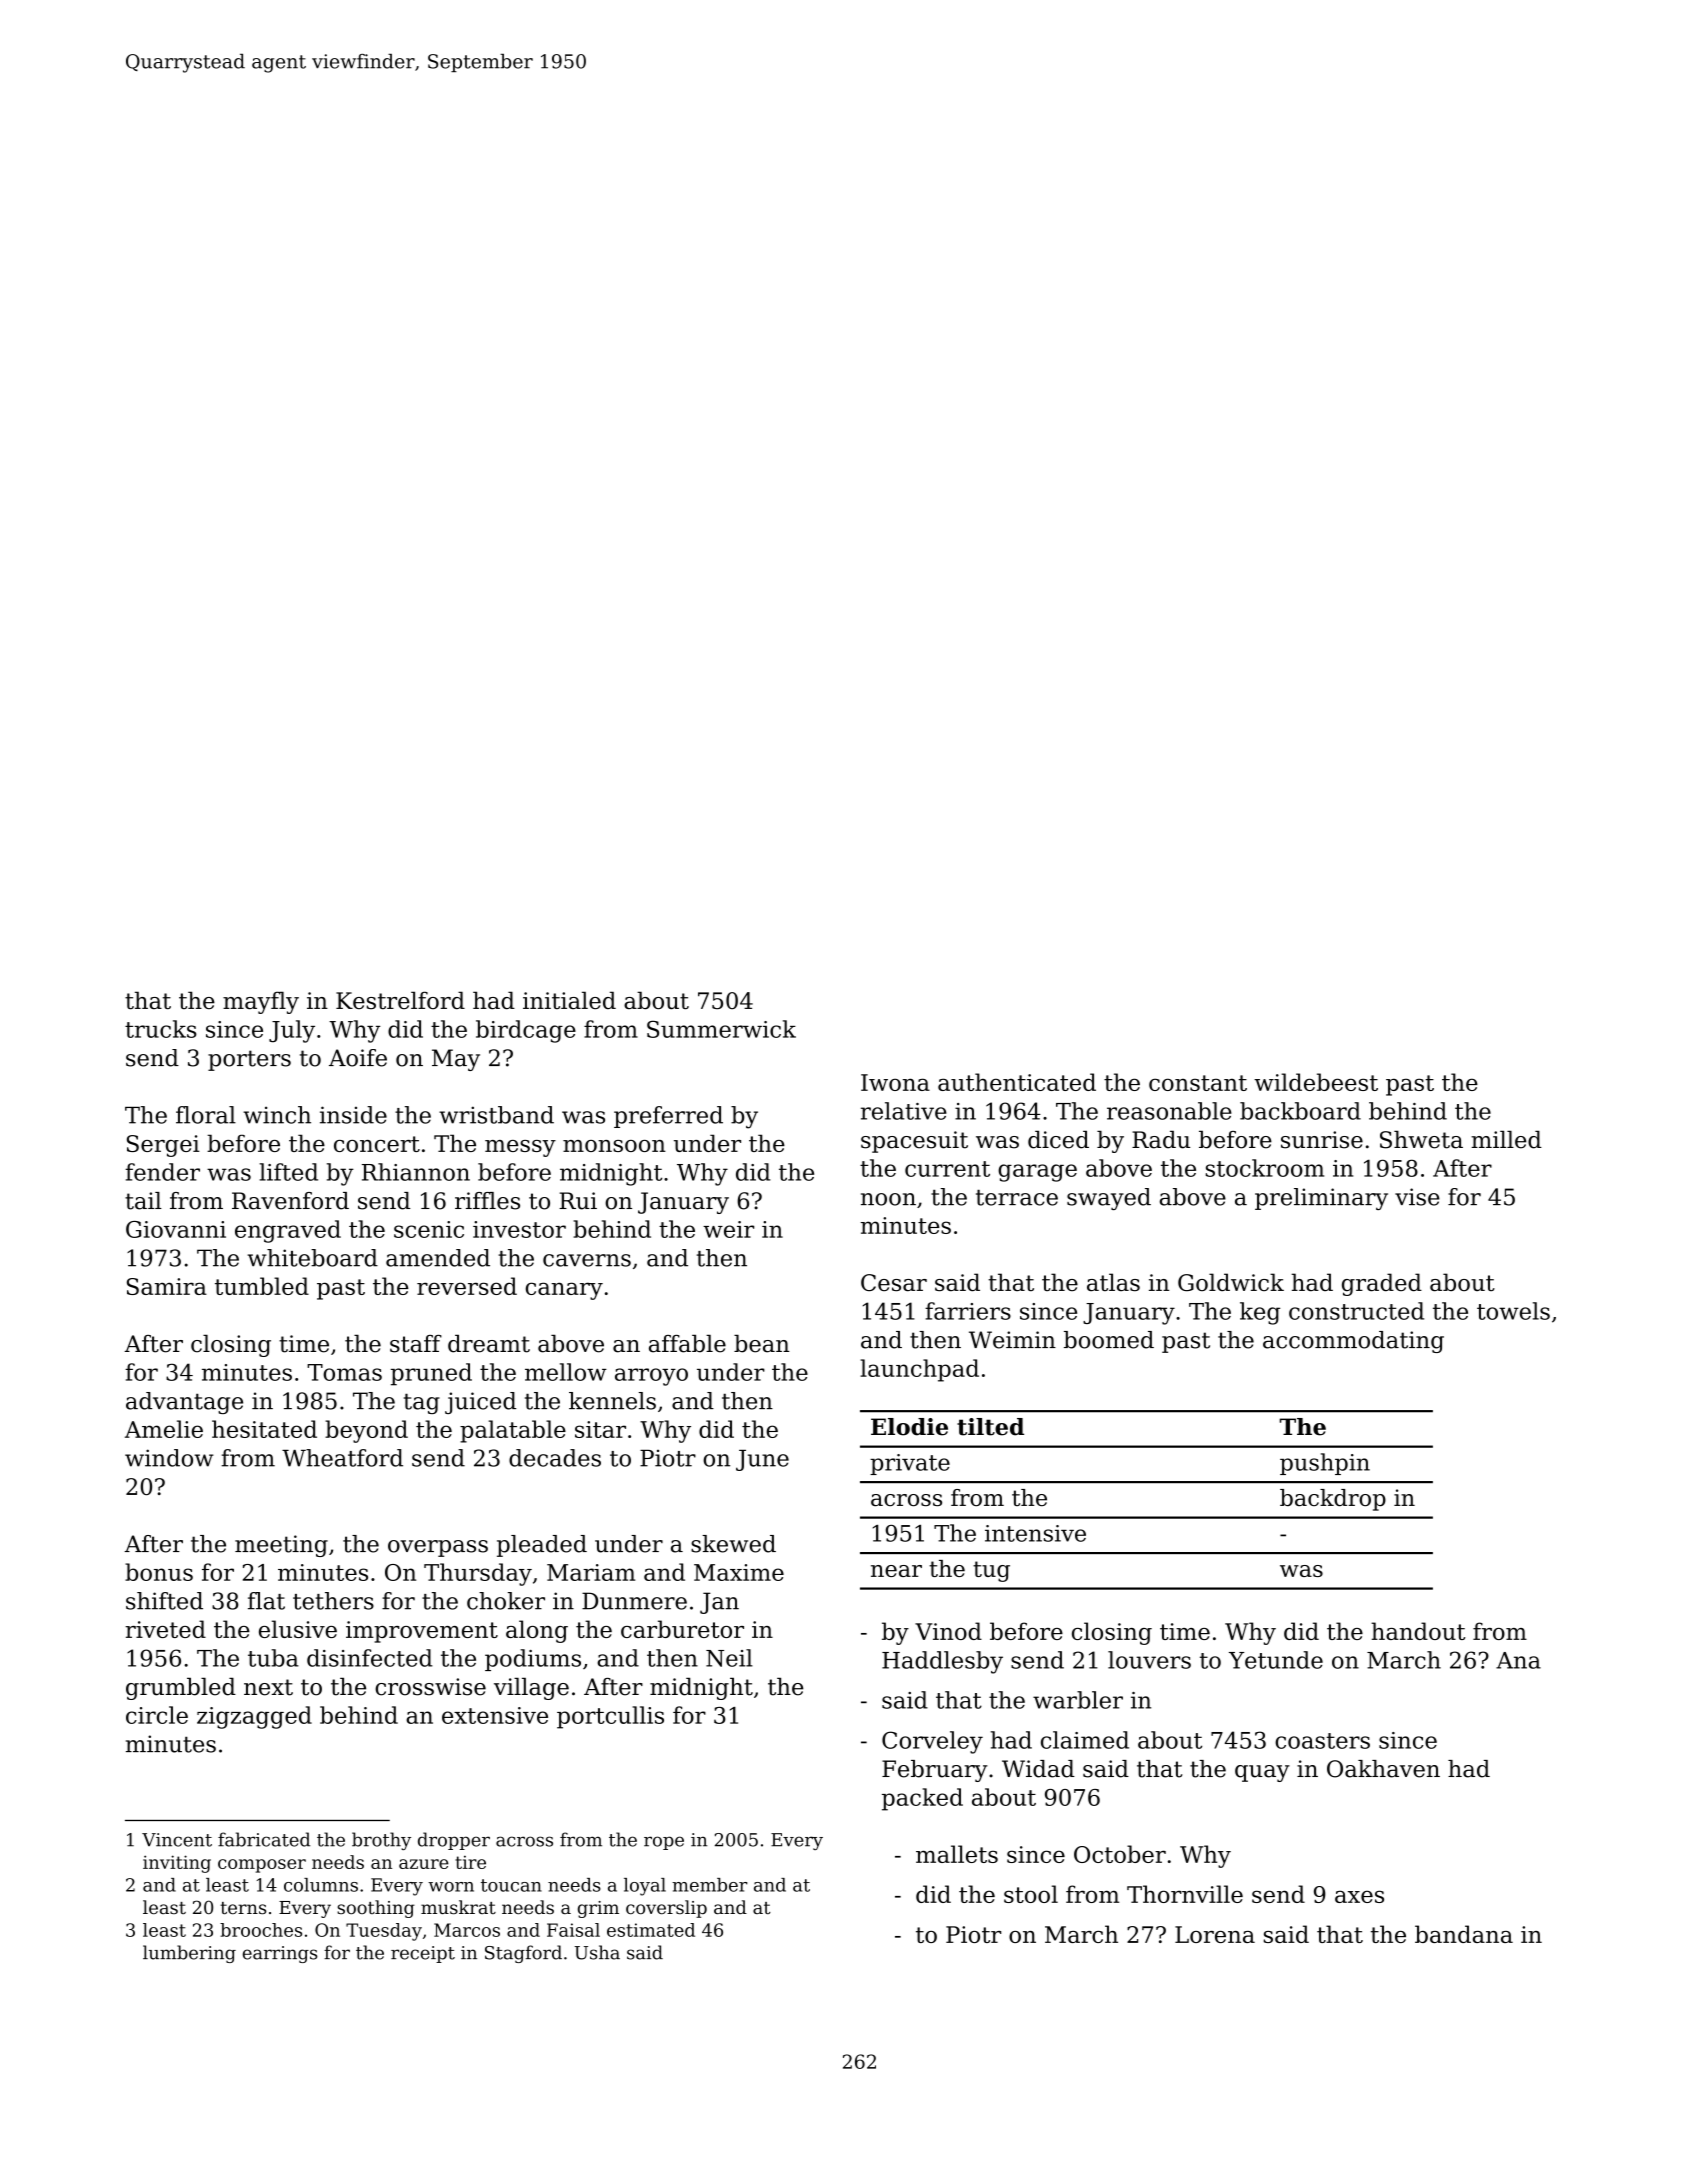 The image size is (1683, 2178). What do you see at coordinates (1300, 1111) in the screenshot?
I see `backboard` at bounding box center [1300, 1111].
